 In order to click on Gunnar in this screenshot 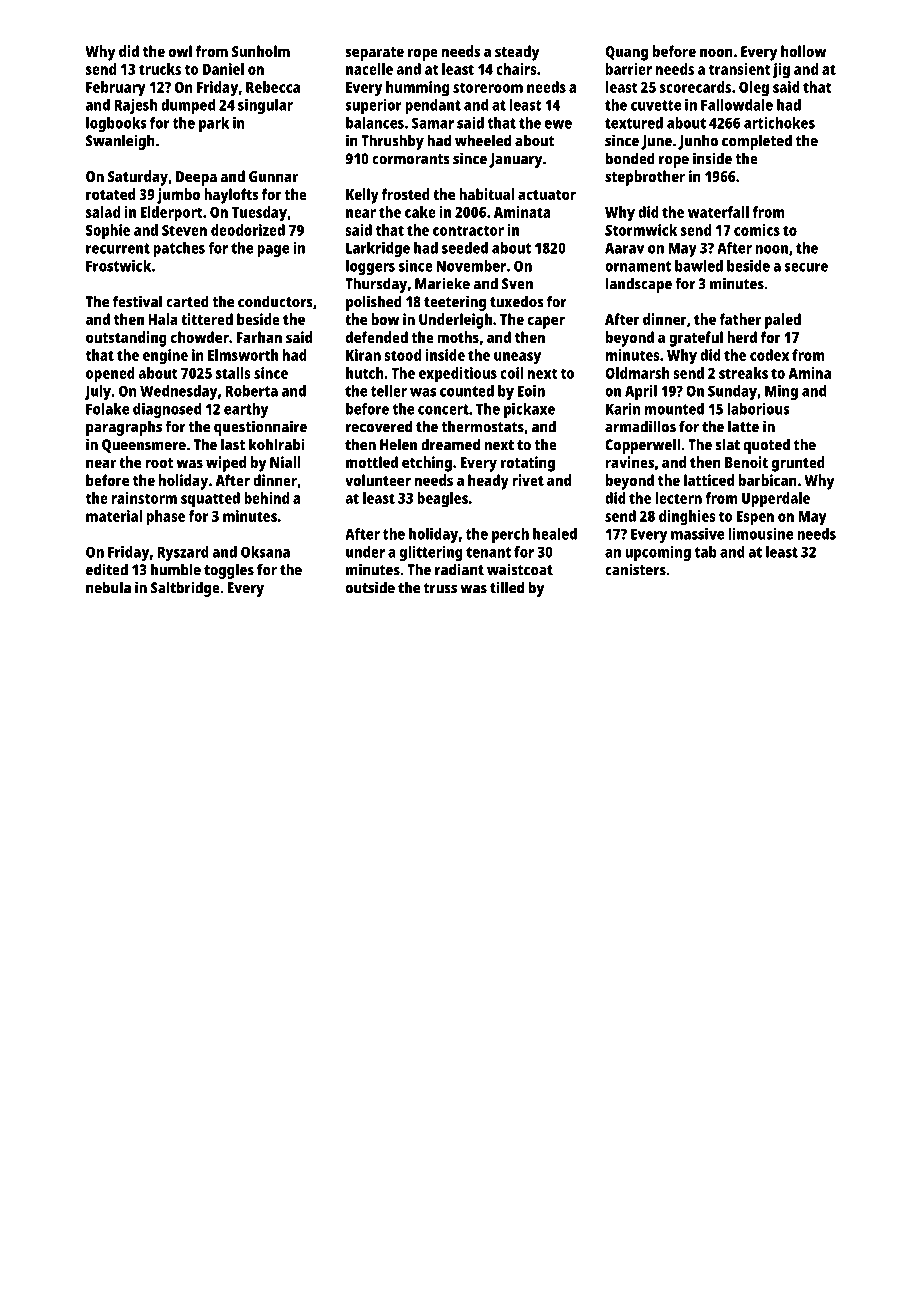, I will do `click(273, 176)`.
